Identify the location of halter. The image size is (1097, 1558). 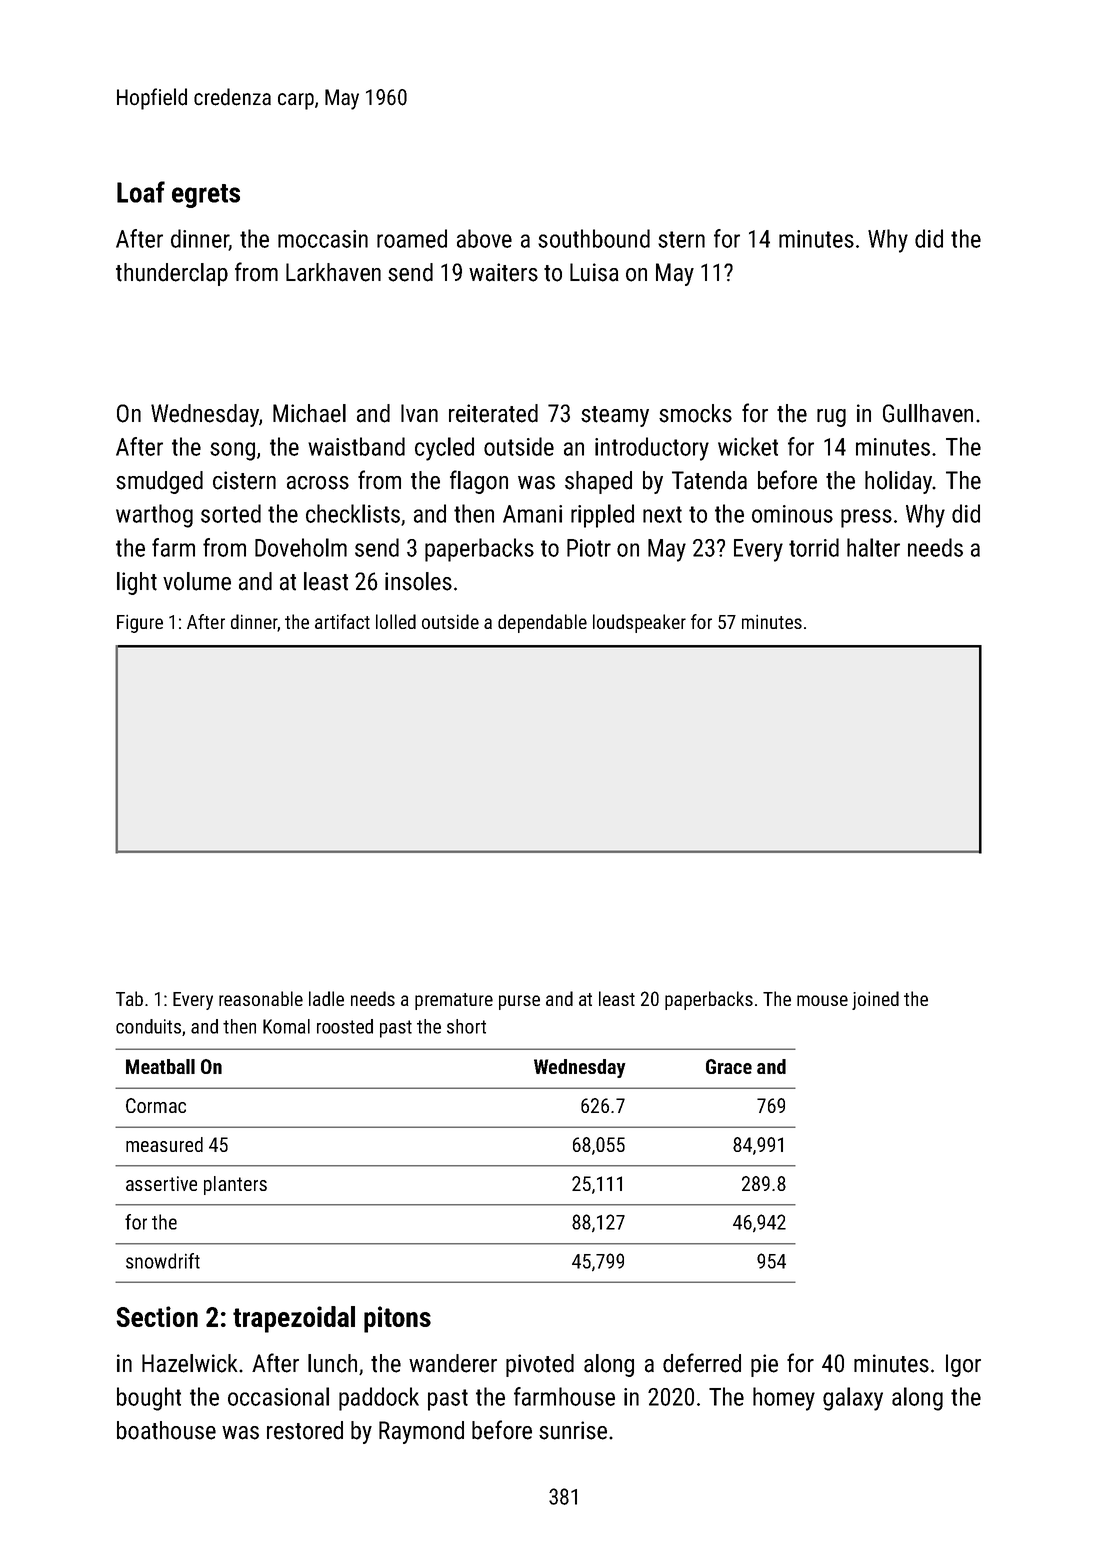
(873, 547).
